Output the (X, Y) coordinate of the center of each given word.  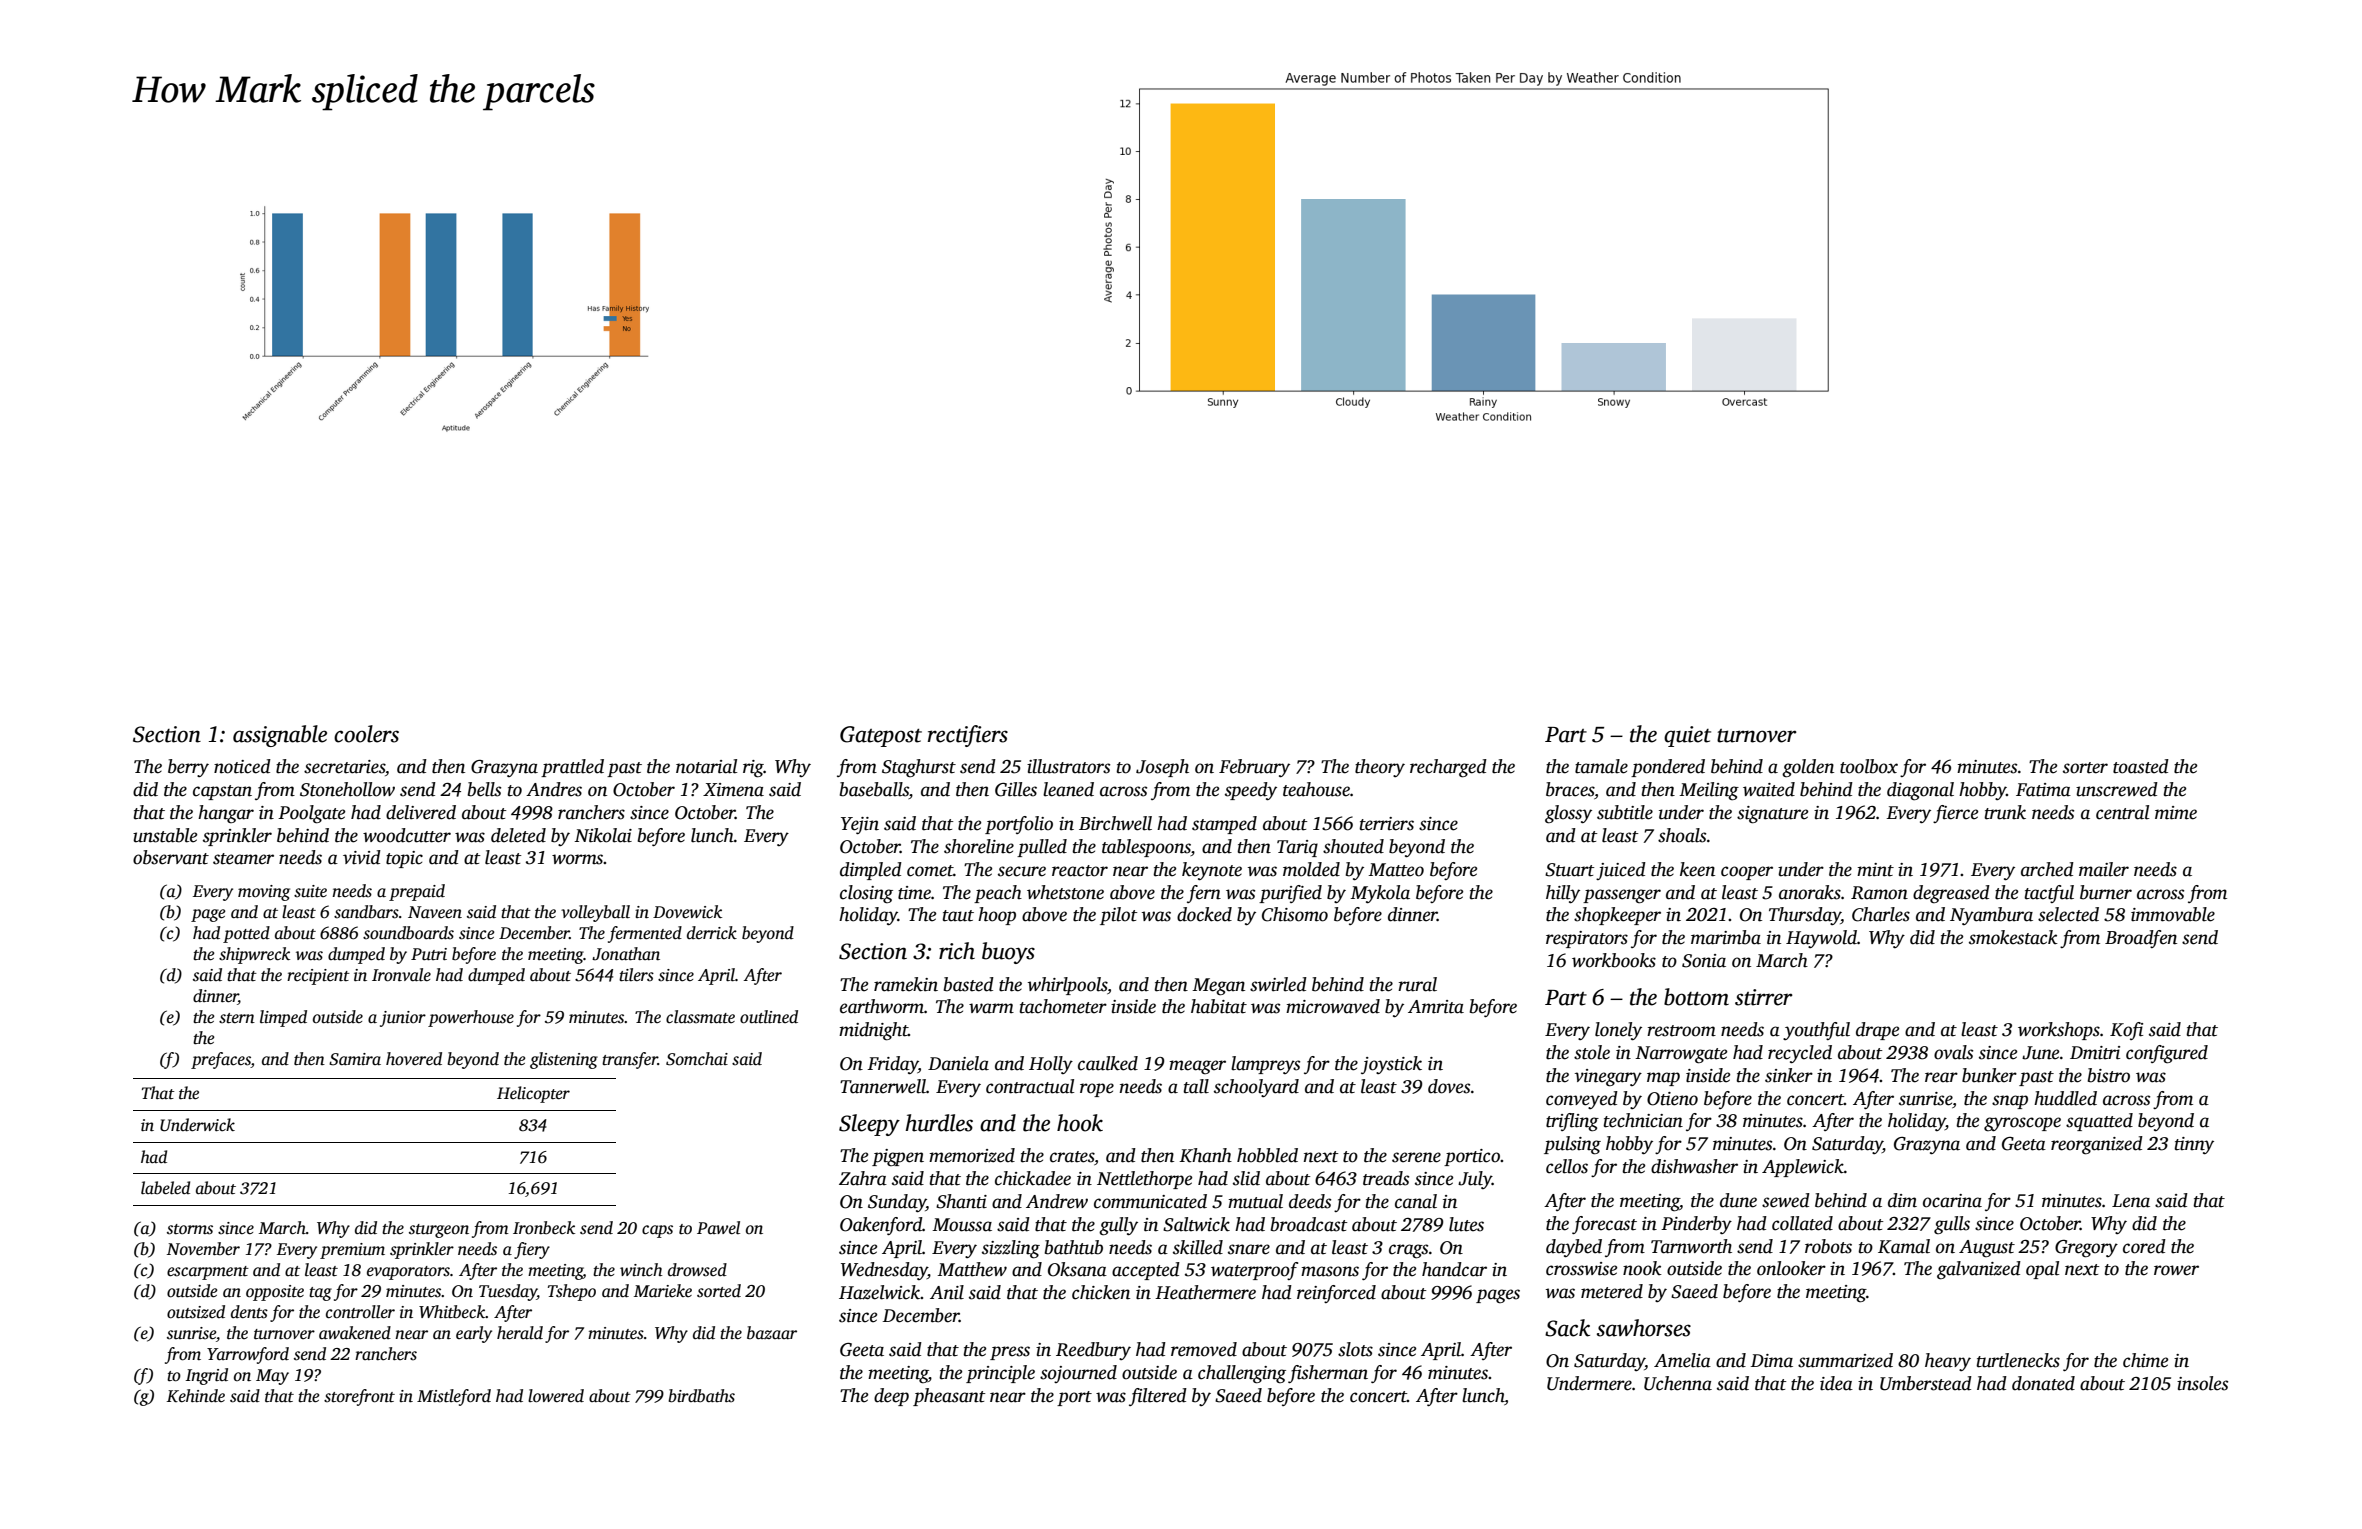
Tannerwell (883, 1086)
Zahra (863, 1178)
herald (520, 1333)
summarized (1845, 1360)
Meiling (1709, 791)
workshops (2059, 1031)
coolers (366, 734)
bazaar (772, 1333)
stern (237, 1018)
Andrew (1057, 1201)
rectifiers (968, 736)
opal (2042, 1270)
